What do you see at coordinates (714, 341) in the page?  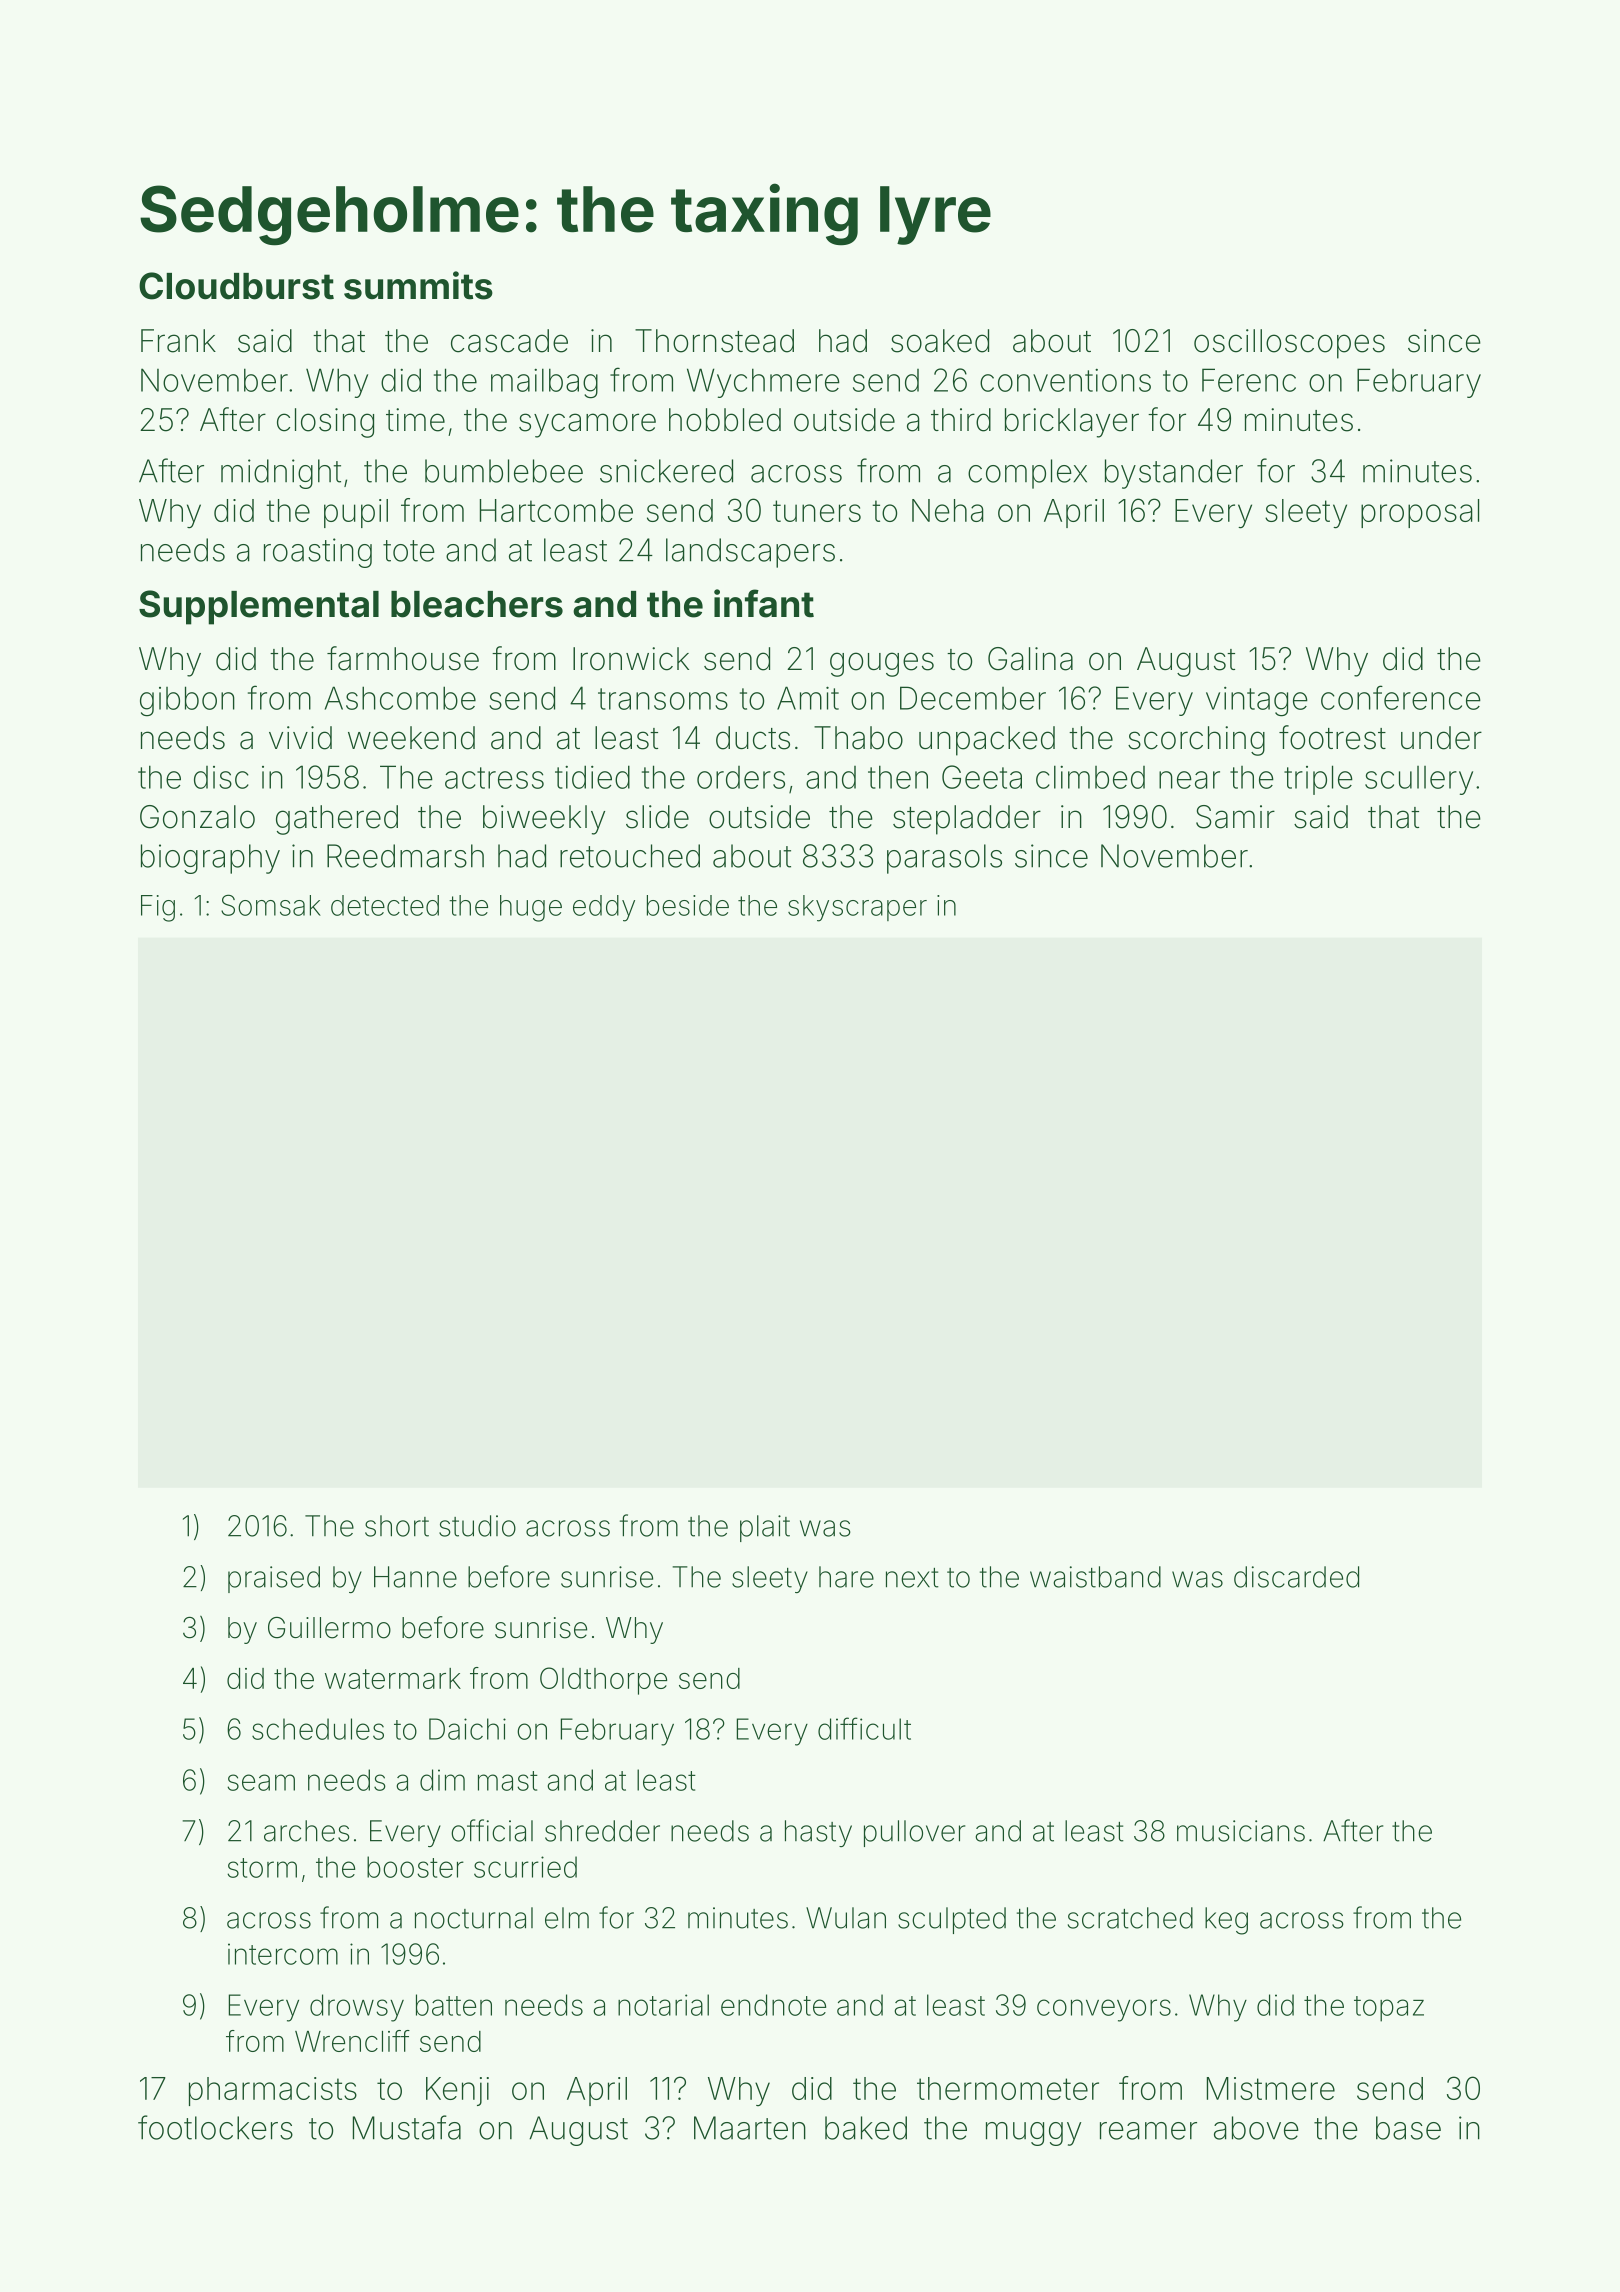 I see `Thornstead` at bounding box center [714, 341].
